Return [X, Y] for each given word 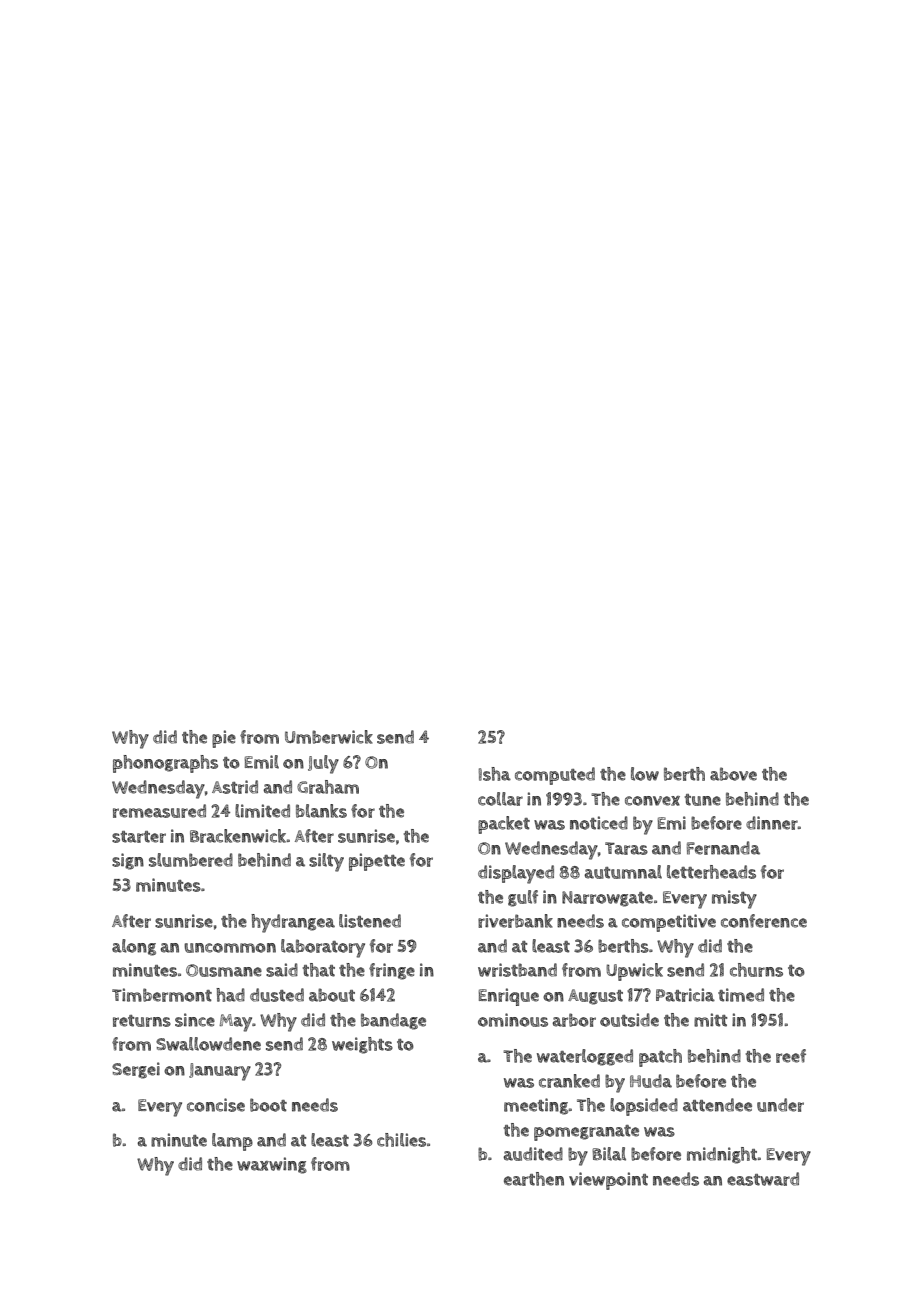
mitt [710, 1020]
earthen [534, 1179]
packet [504, 825]
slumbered [191, 860]
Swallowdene [208, 1044]
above [733, 774]
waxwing [272, 1165]
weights [362, 1045]
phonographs [165, 764]
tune [703, 800]
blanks [321, 811]
